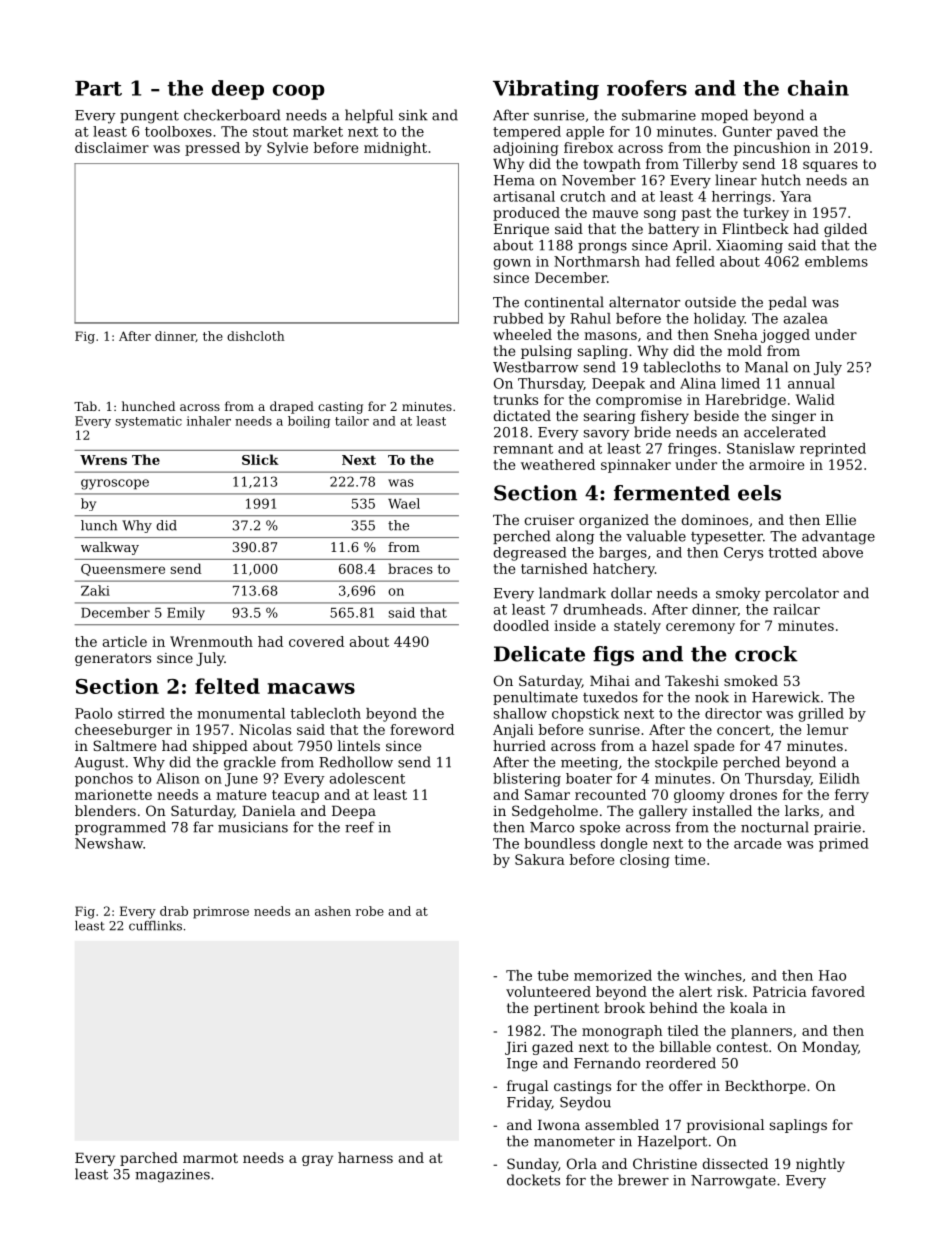 This screenshot has width=952, height=1233. What do you see at coordinates (256, 336) in the screenshot?
I see `dishcloth` at bounding box center [256, 336].
